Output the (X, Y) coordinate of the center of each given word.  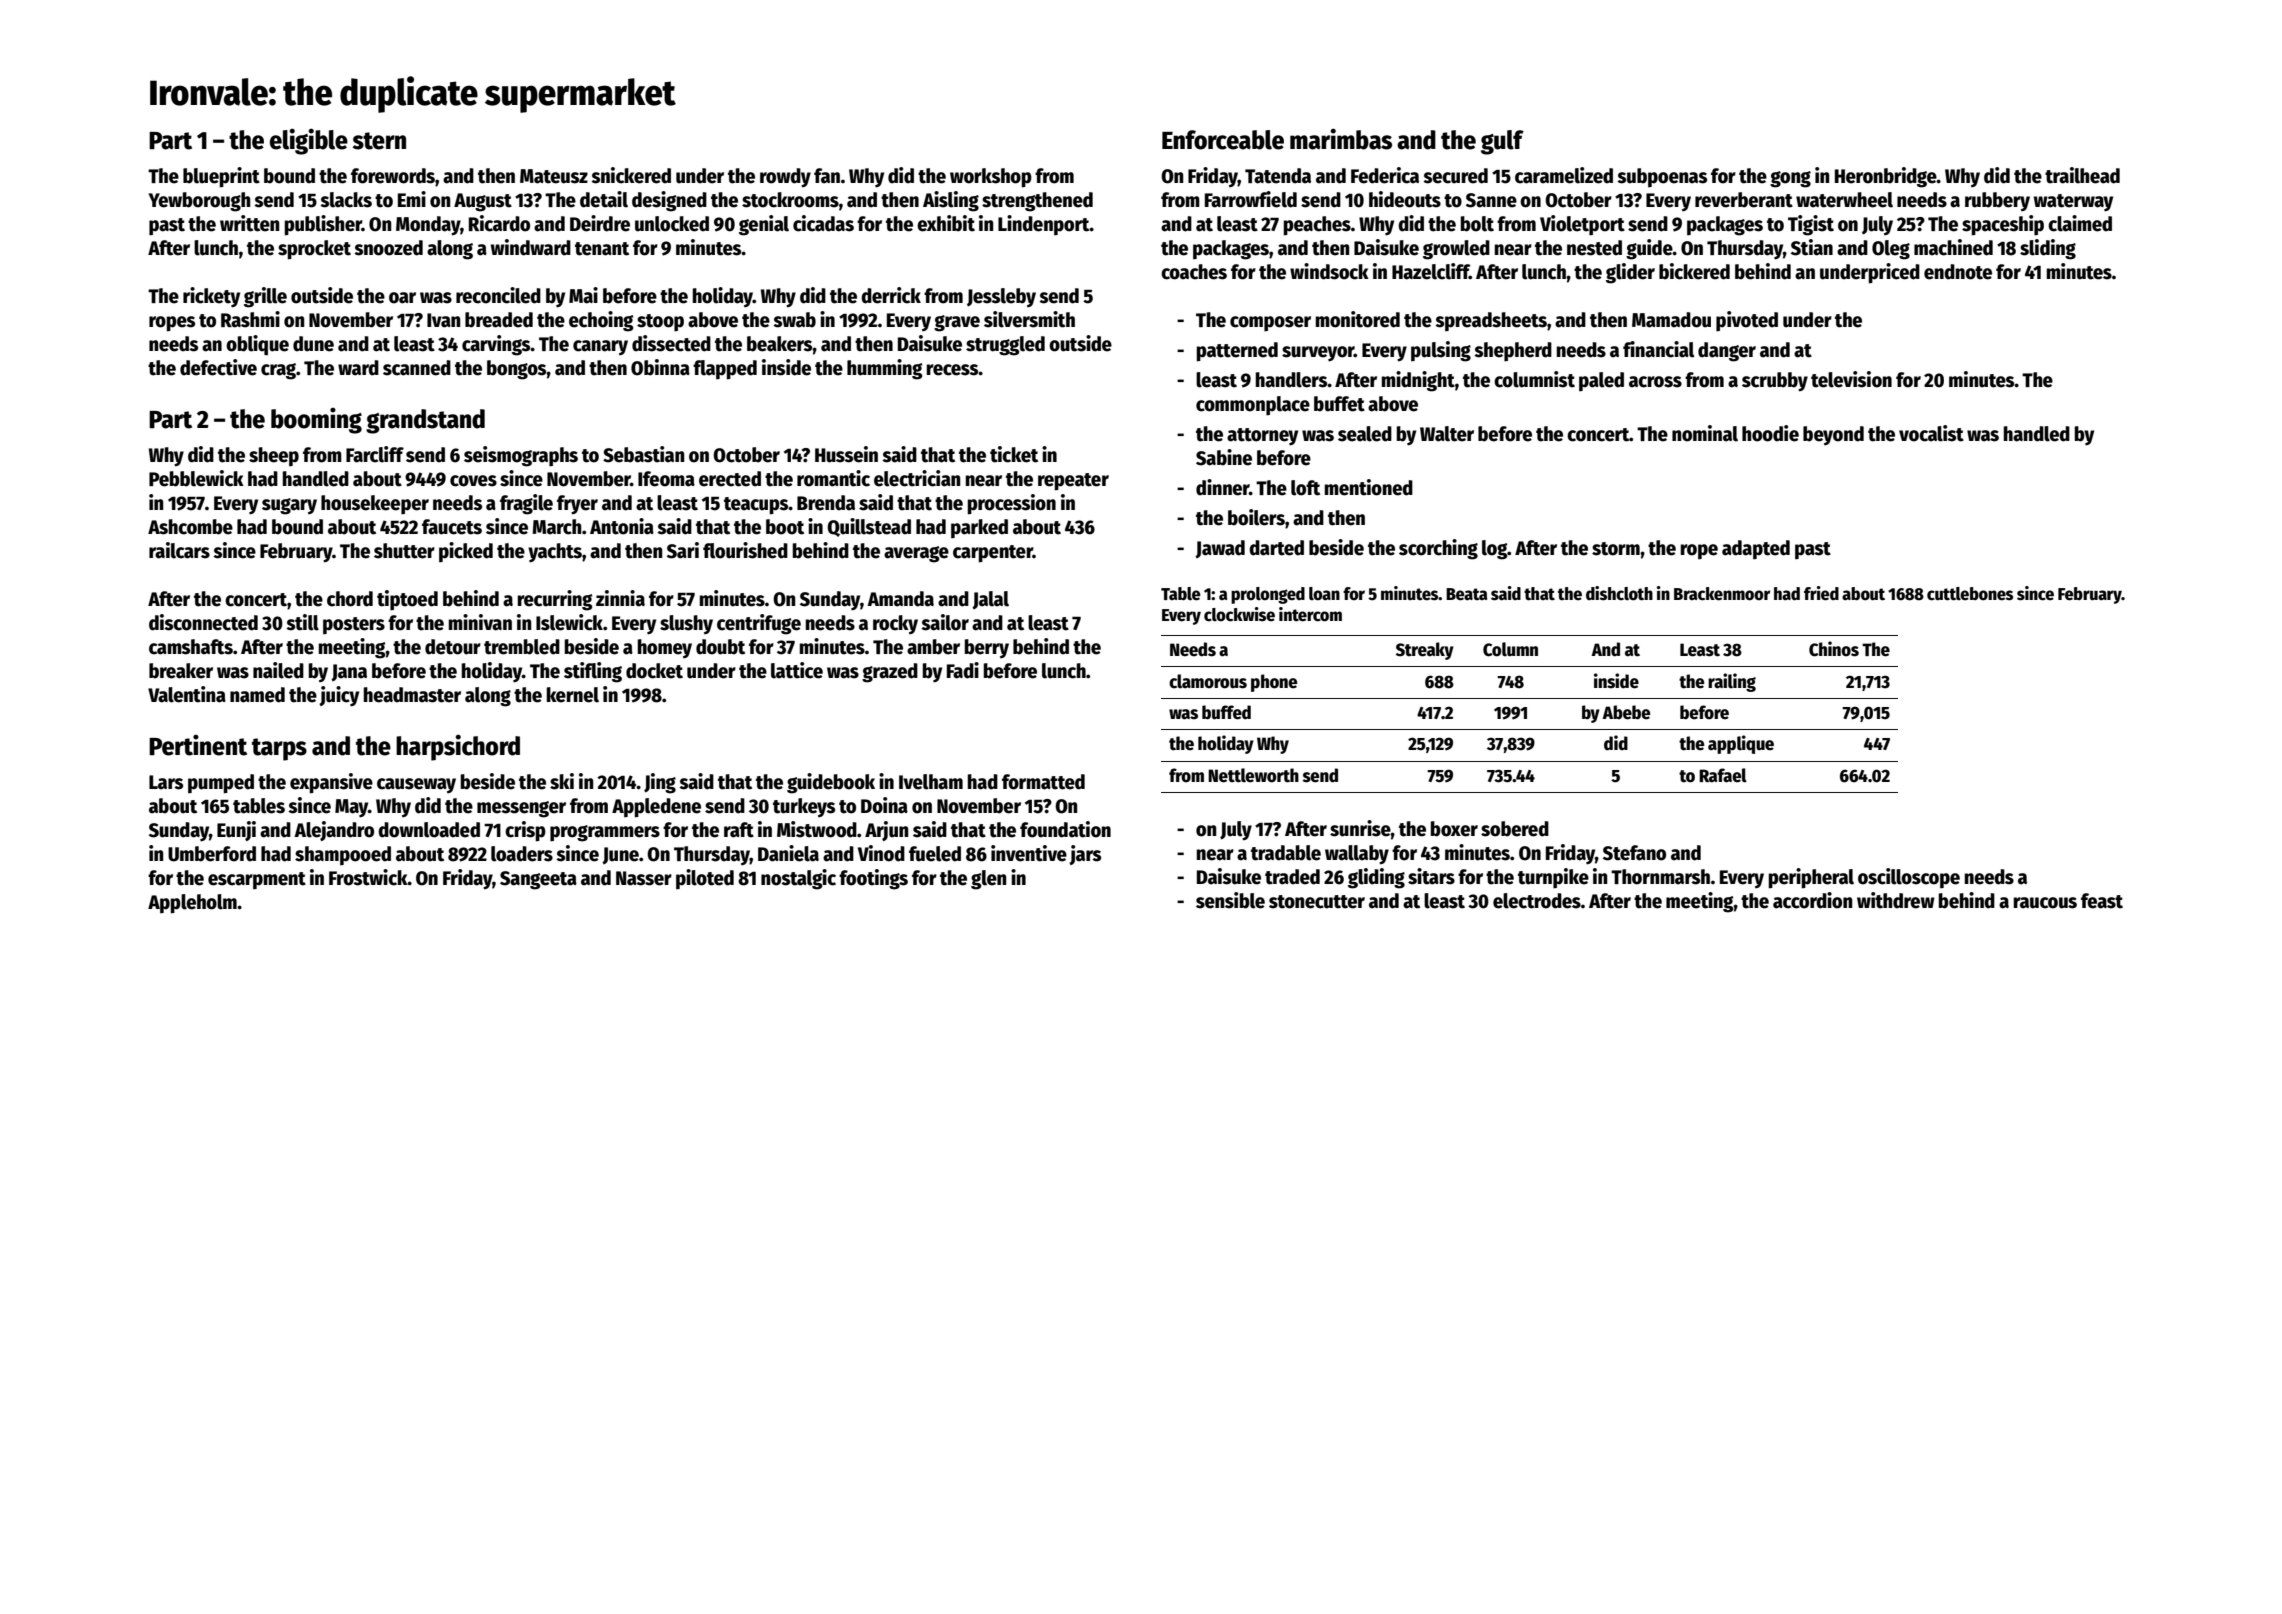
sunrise (1360, 828)
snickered (631, 175)
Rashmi (250, 319)
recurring (554, 600)
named (257, 695)
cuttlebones (1970, 594)
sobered (1515, 829)
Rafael (1723, 775)
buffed (1226, 712)
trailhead (2082, 175)
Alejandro (334, 831)
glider (1630, 273)
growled (1456, 250)
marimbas (1341, 139)
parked (979, 528)
